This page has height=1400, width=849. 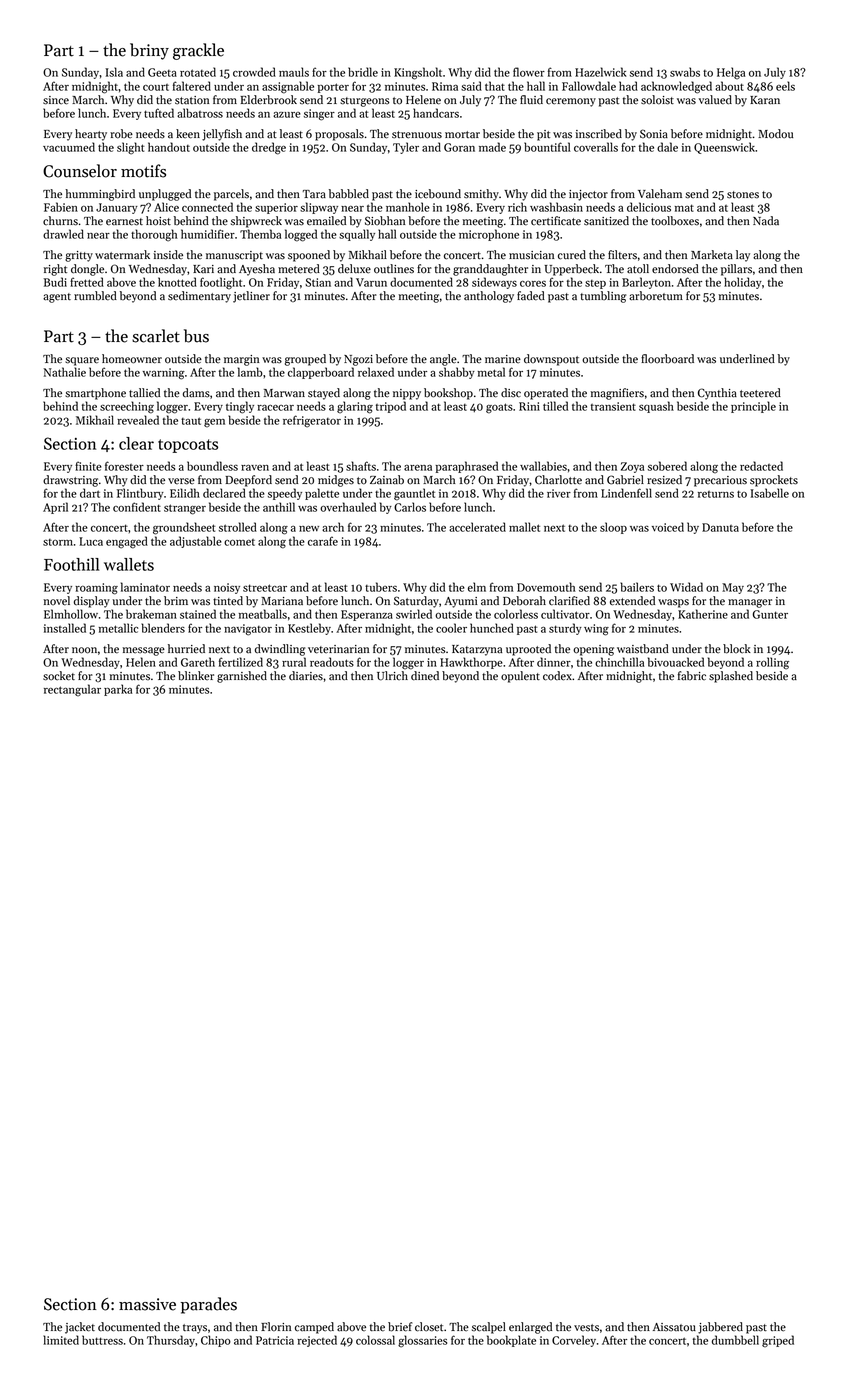 I want to click on parades, so click(x=209, y=1305).
